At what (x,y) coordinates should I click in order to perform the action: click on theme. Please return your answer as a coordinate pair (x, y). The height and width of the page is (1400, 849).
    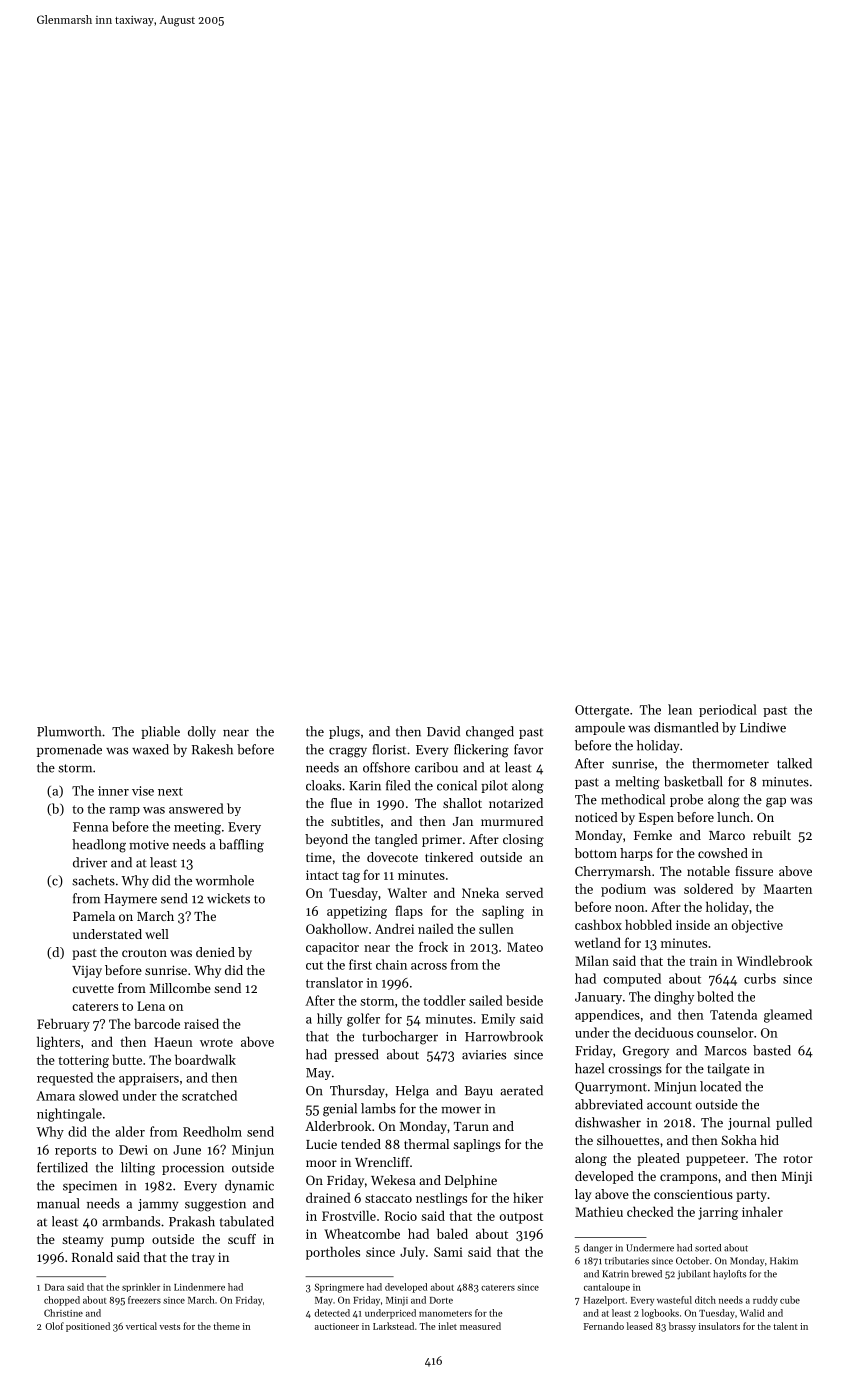
    Looking at the image, I should click on (227, 1326).
